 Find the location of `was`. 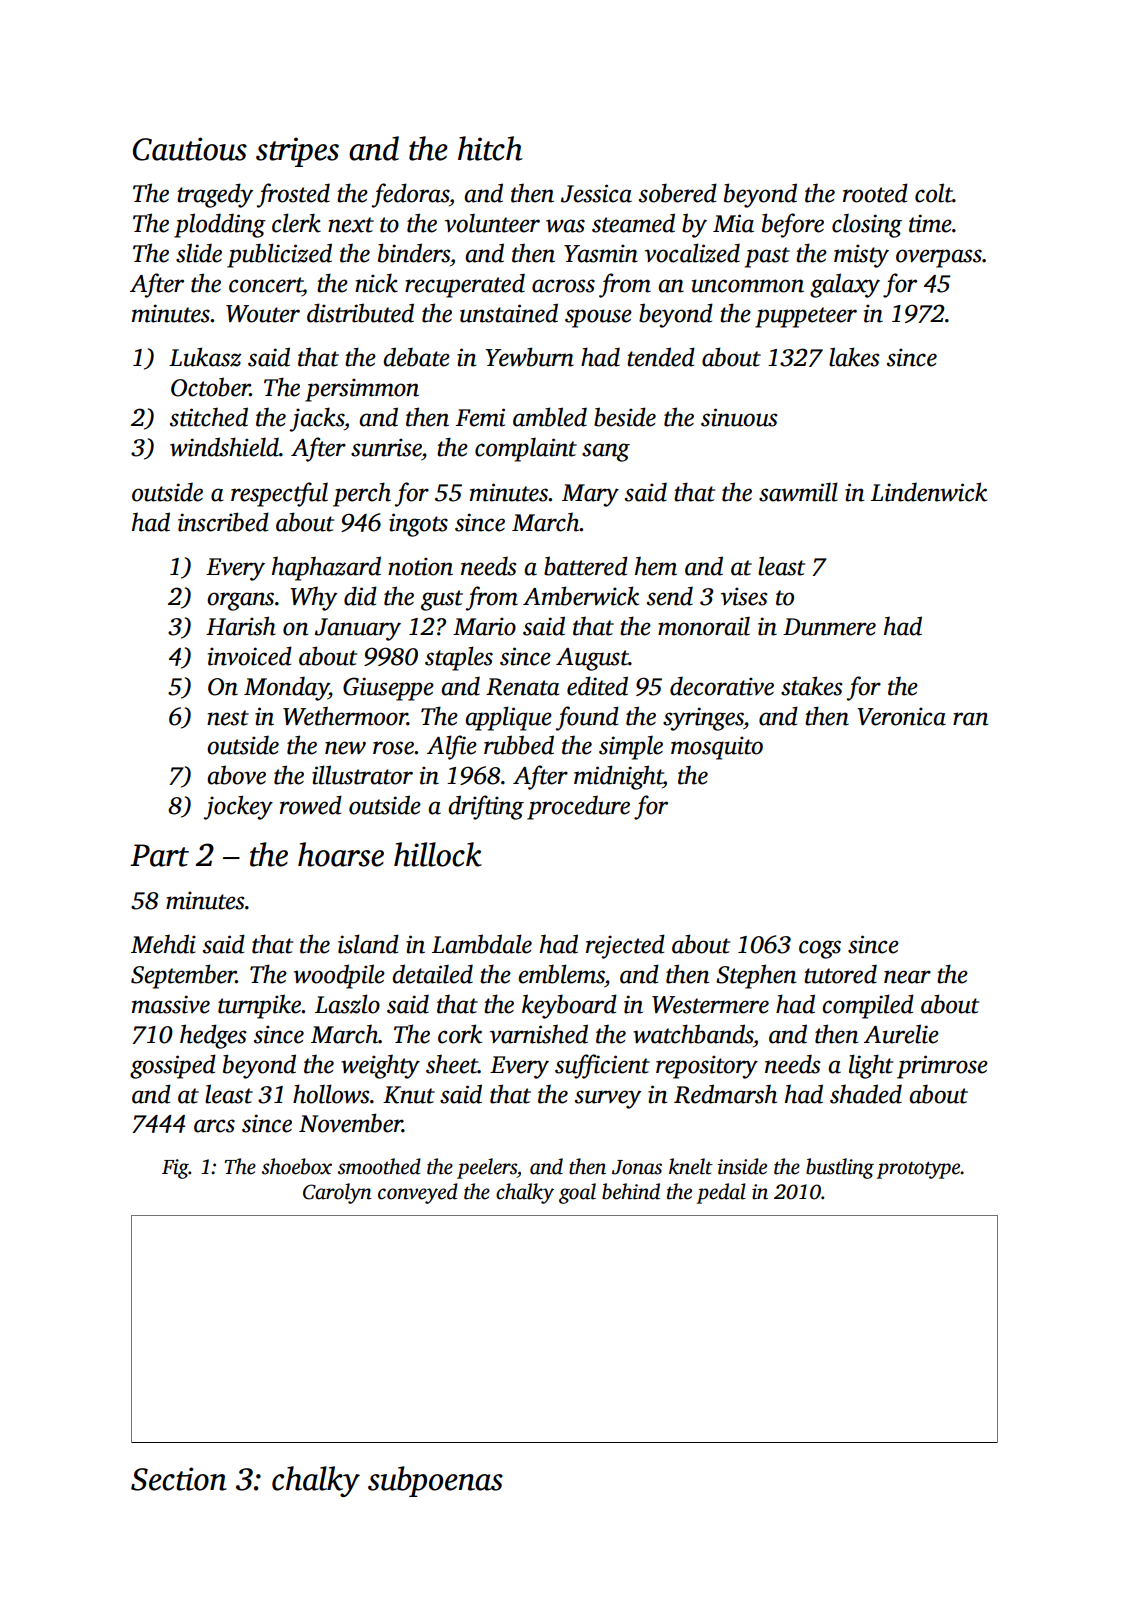

was is located at coordinates (565, 226).
